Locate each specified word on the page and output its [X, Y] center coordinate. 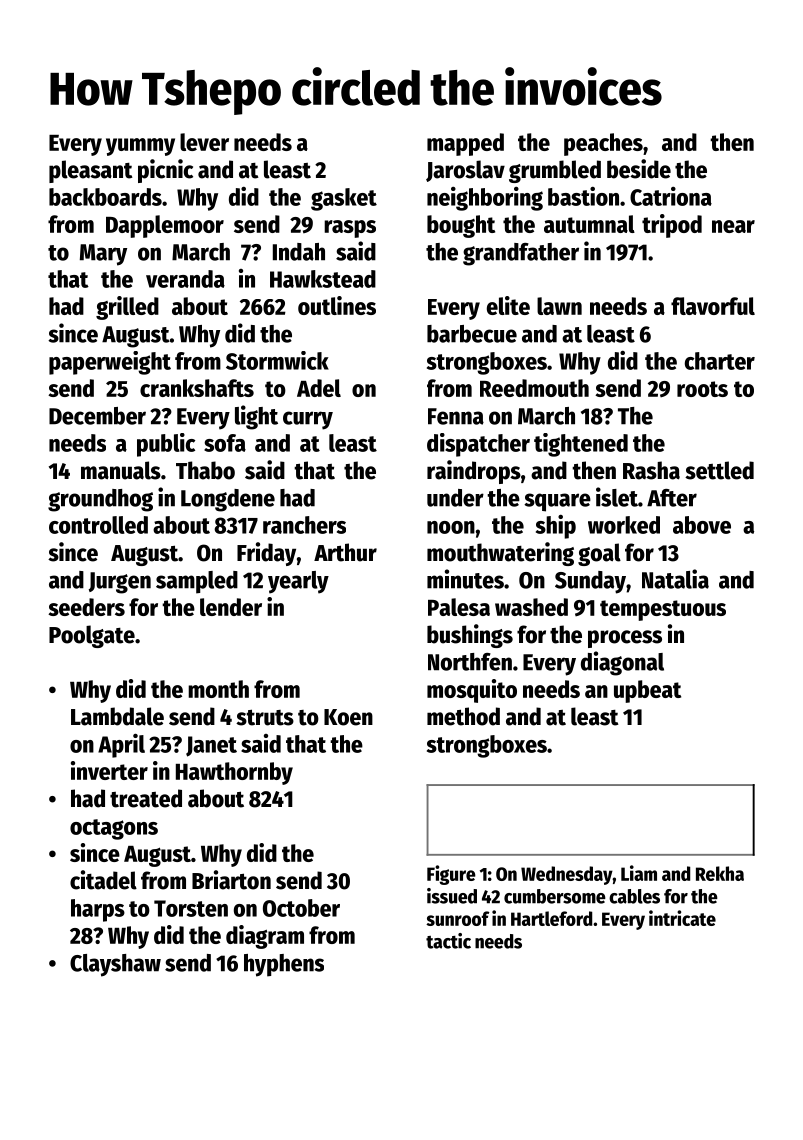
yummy [140, 147]
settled [719, 470]
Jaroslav [465, 171]
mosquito [472, 691]
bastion [583, 196]
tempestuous [663, 610]
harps [98, 910]
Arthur [345, 552]
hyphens [284, 965]
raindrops [474, 472]
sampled [197, 582]
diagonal [622, 663]
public [166, 445]
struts [265, 717]
